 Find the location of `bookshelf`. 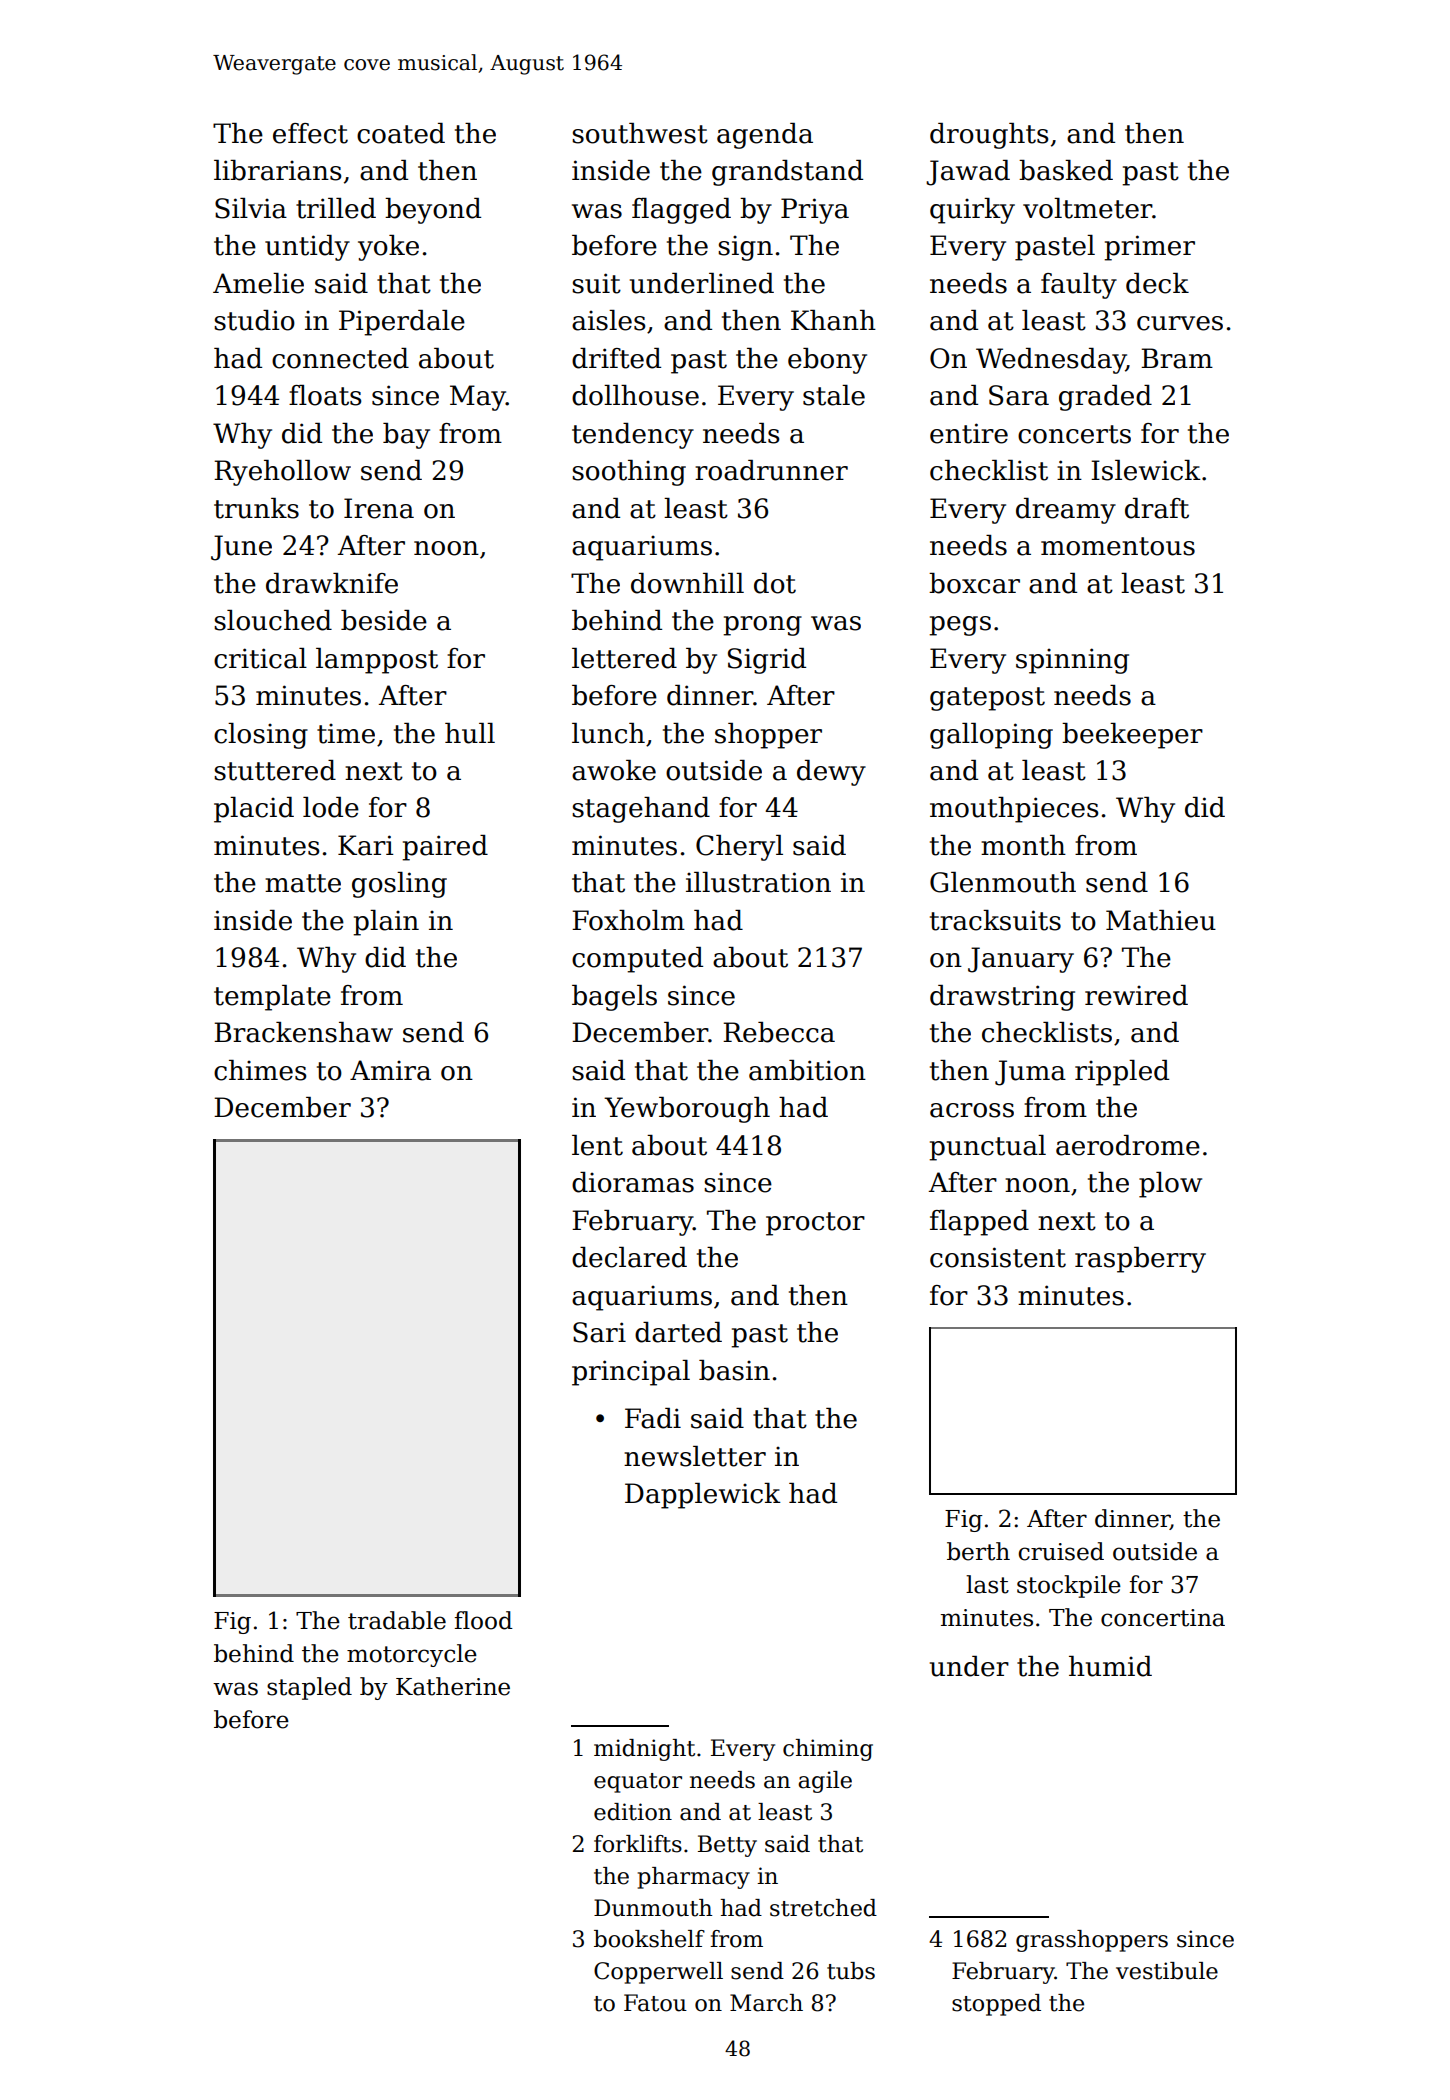

bookshelf is located at coordinates (649, 1939).
